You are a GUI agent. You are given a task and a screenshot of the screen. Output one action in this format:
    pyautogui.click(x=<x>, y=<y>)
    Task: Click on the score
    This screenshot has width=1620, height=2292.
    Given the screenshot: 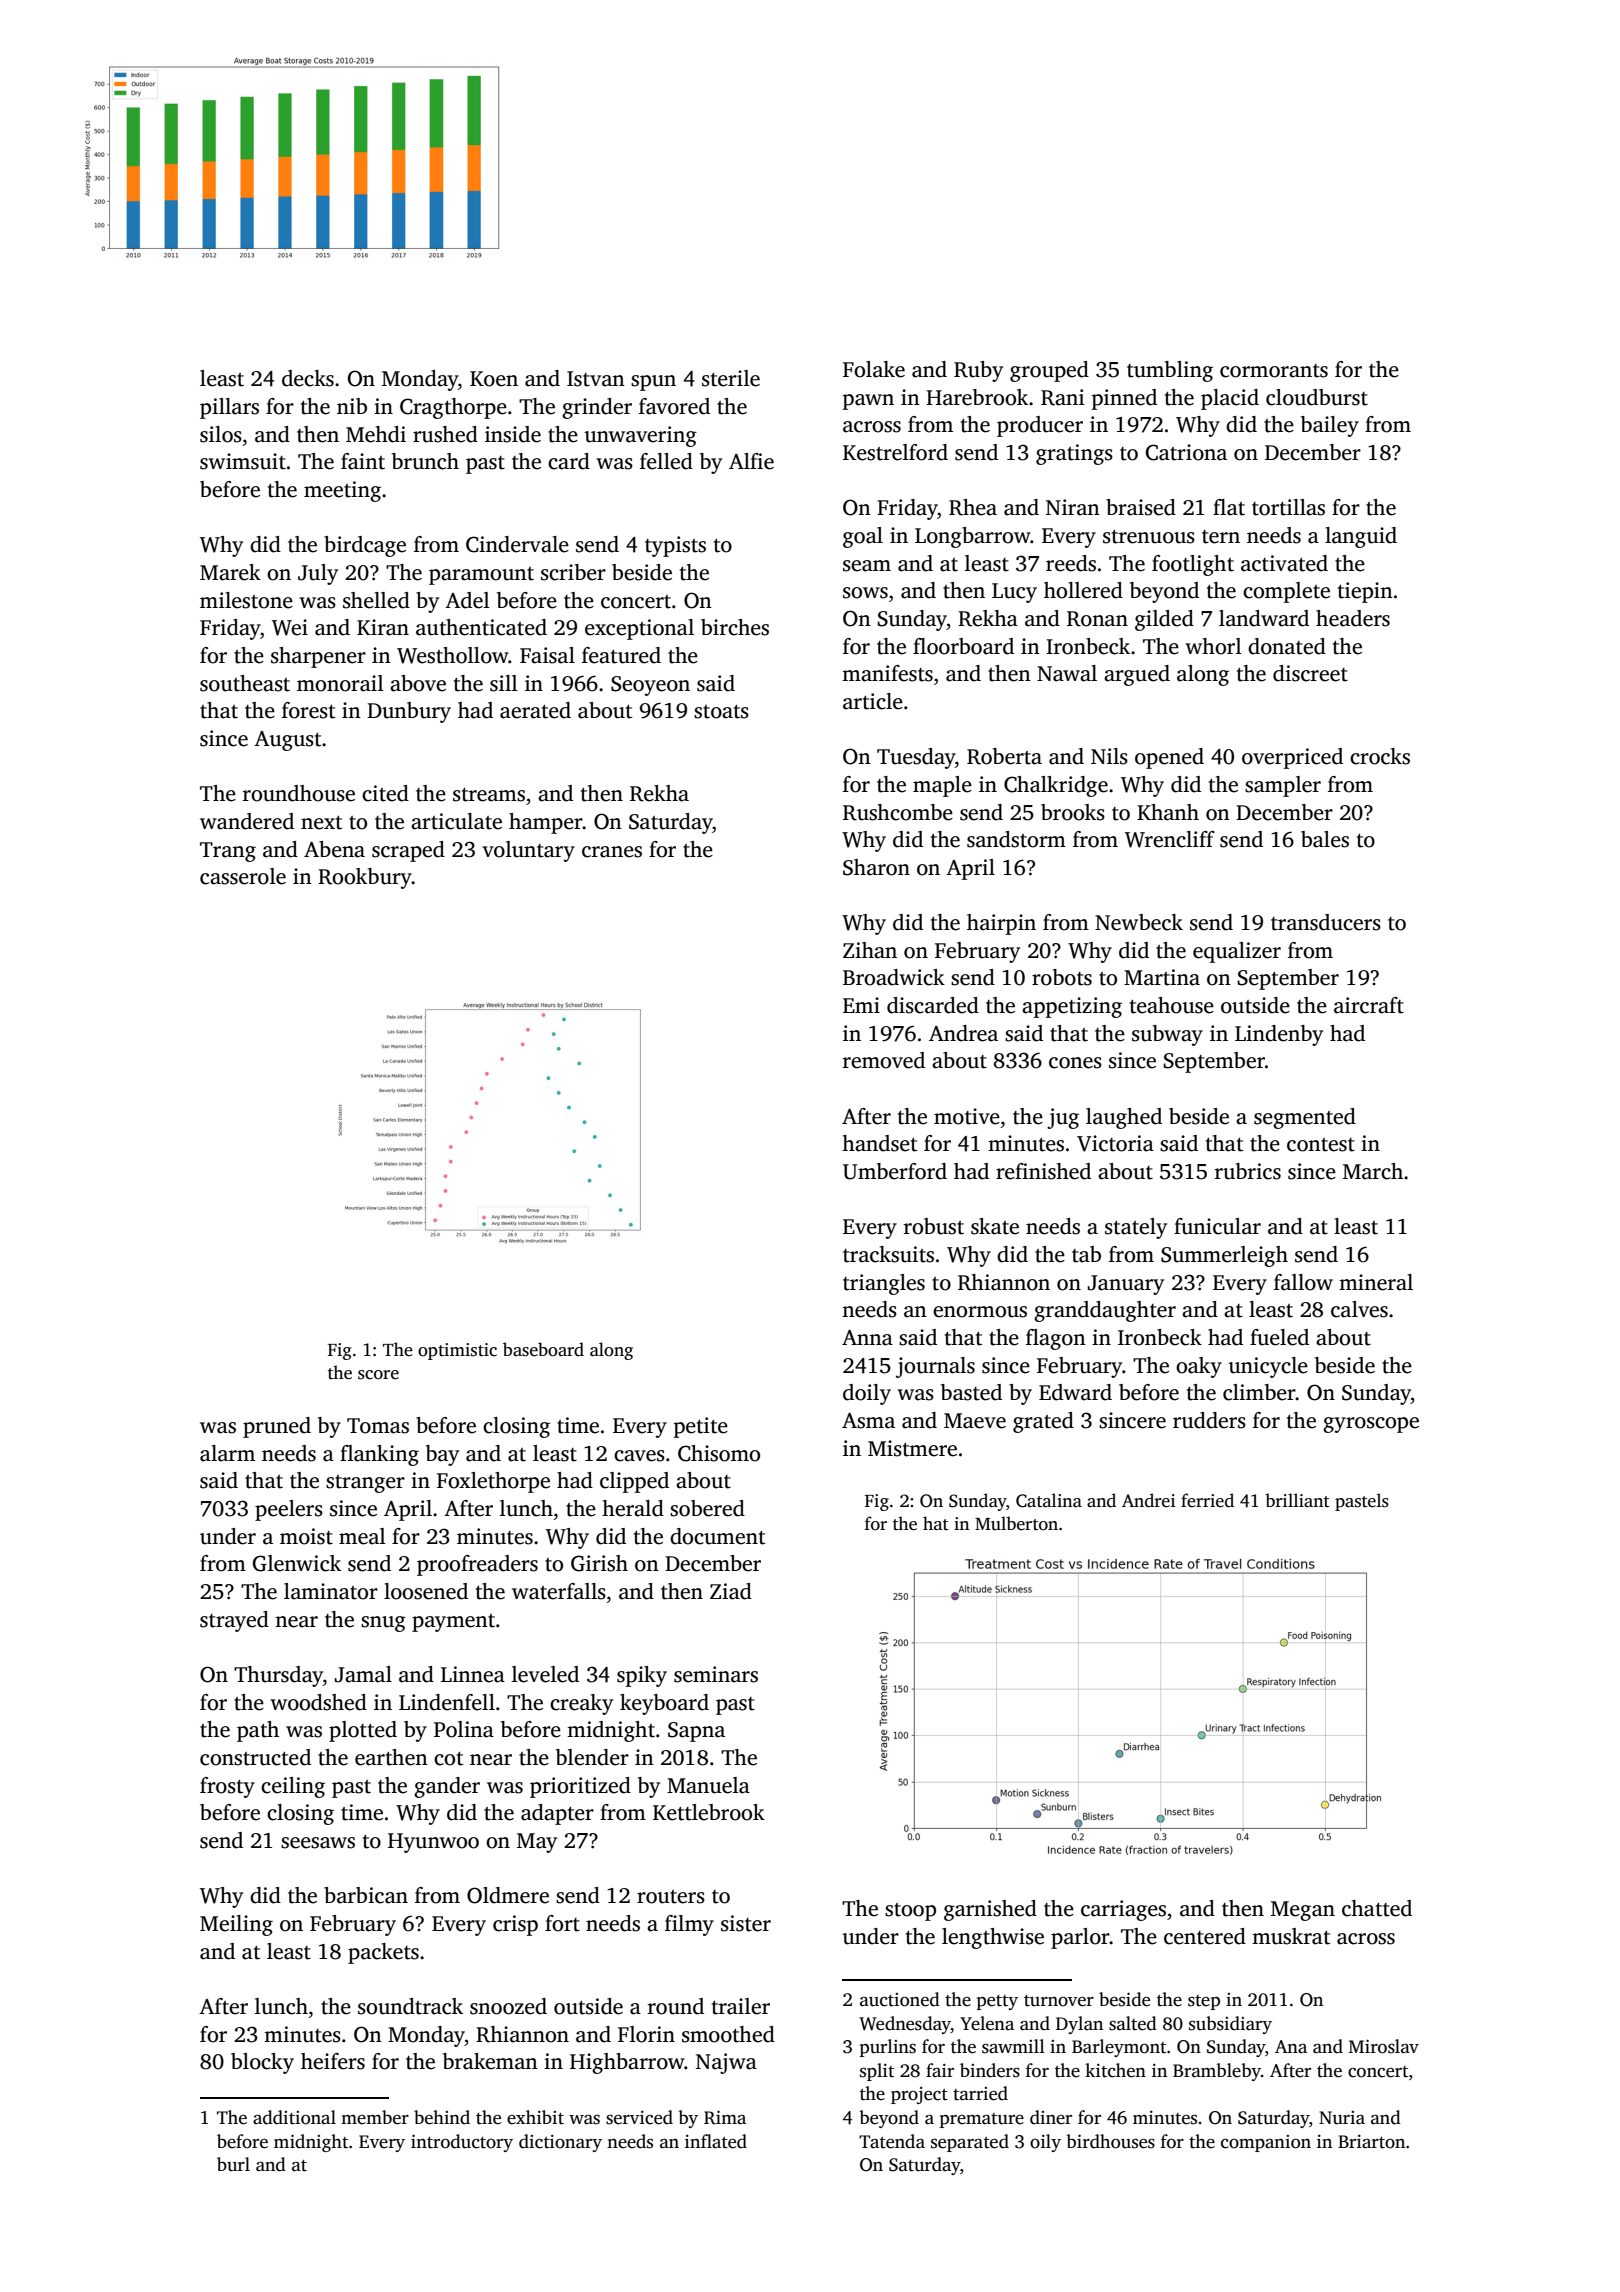 What is the action you would take?
    pyautogui.click(x=378, y=1375)
